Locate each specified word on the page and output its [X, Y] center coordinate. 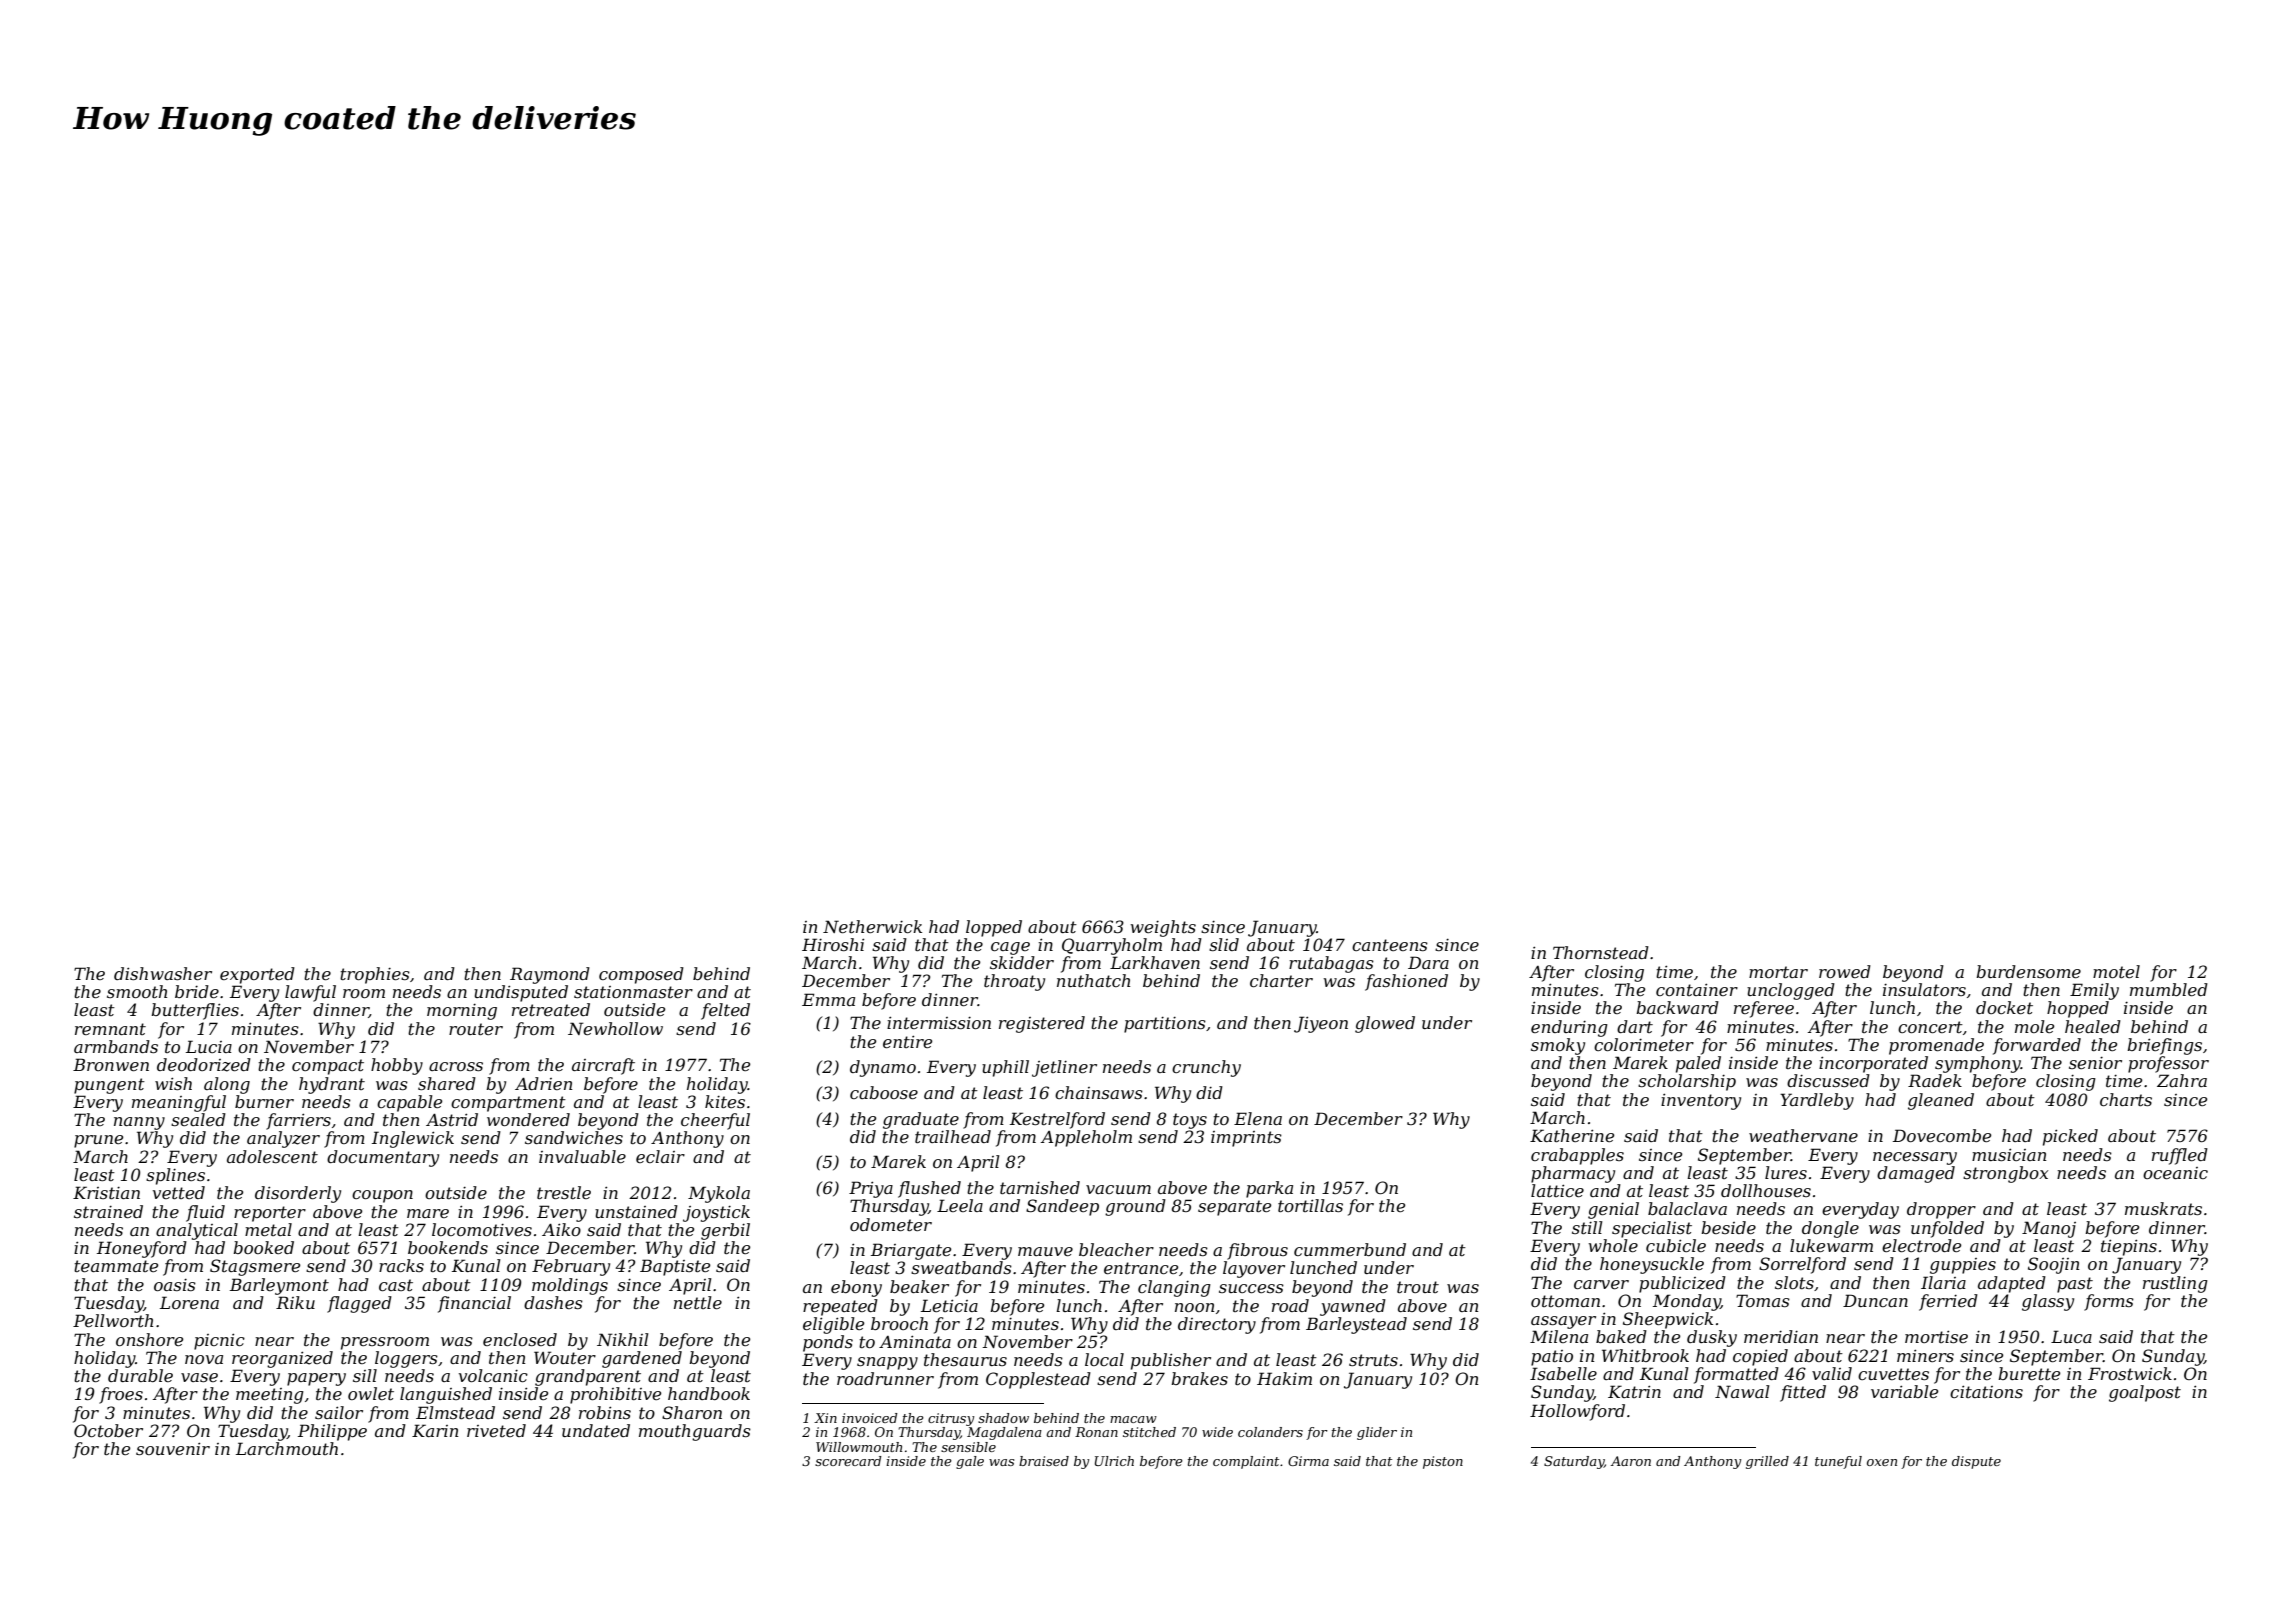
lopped [994, 928]
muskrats [2163, 1208]
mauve [1045, 1251]
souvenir [173, 1448]
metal [268, 1229]
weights [1163, 928]
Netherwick [872, 926]
